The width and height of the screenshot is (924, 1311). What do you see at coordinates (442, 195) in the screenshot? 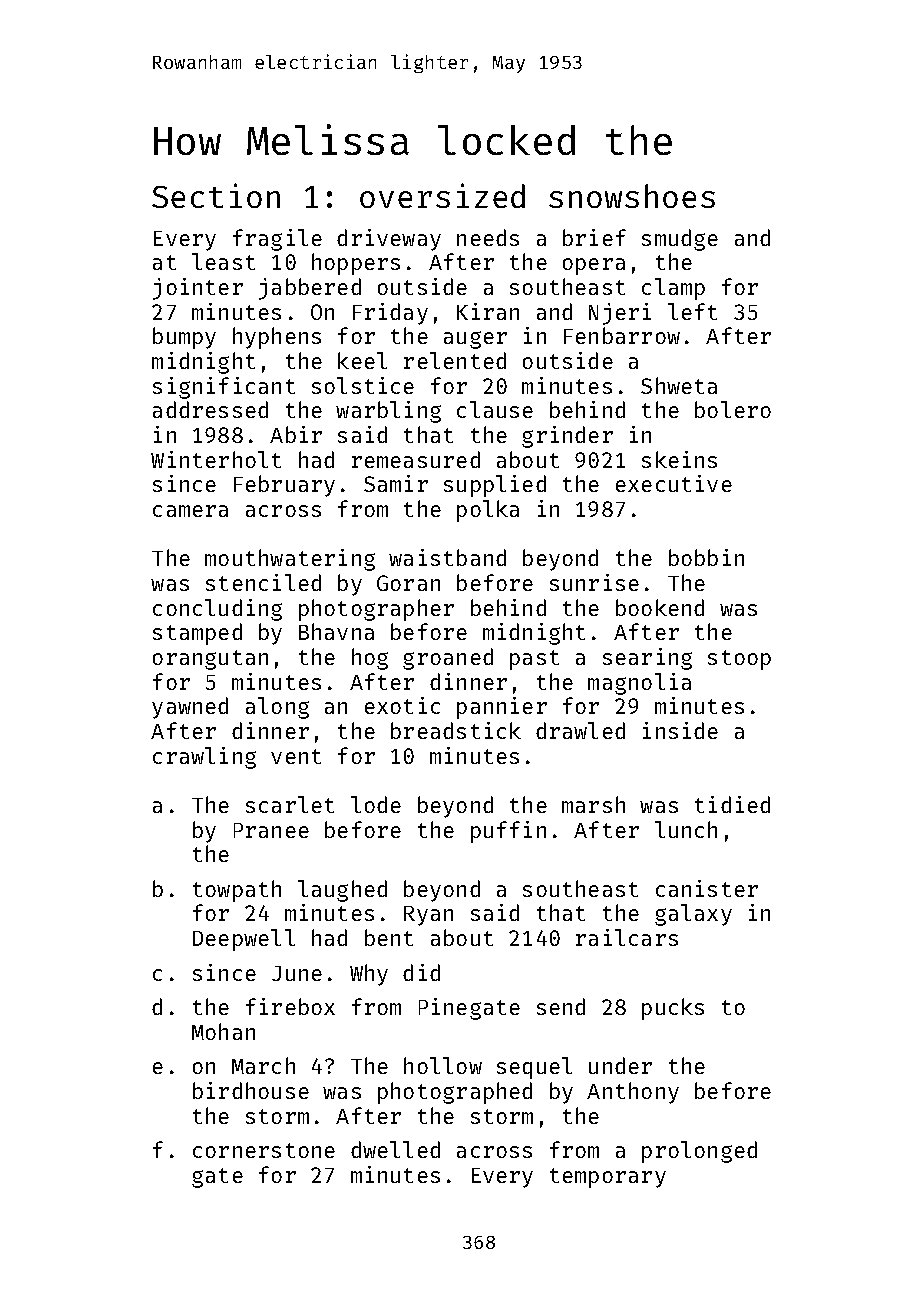
I see `oversized` at bounding box center [442, 195].
